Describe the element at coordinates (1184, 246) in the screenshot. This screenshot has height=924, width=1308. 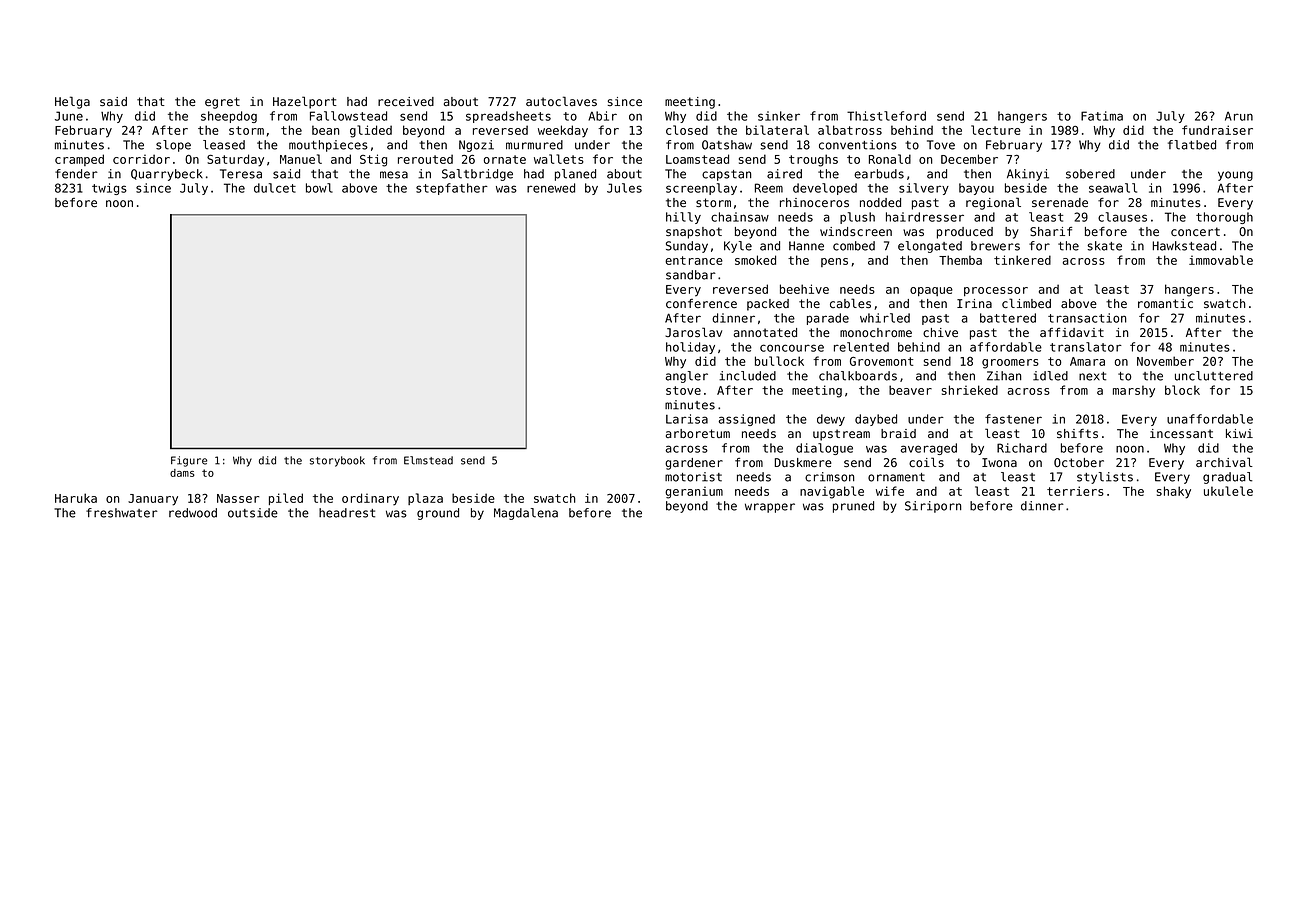
I see `Hawkstead` at that location.
